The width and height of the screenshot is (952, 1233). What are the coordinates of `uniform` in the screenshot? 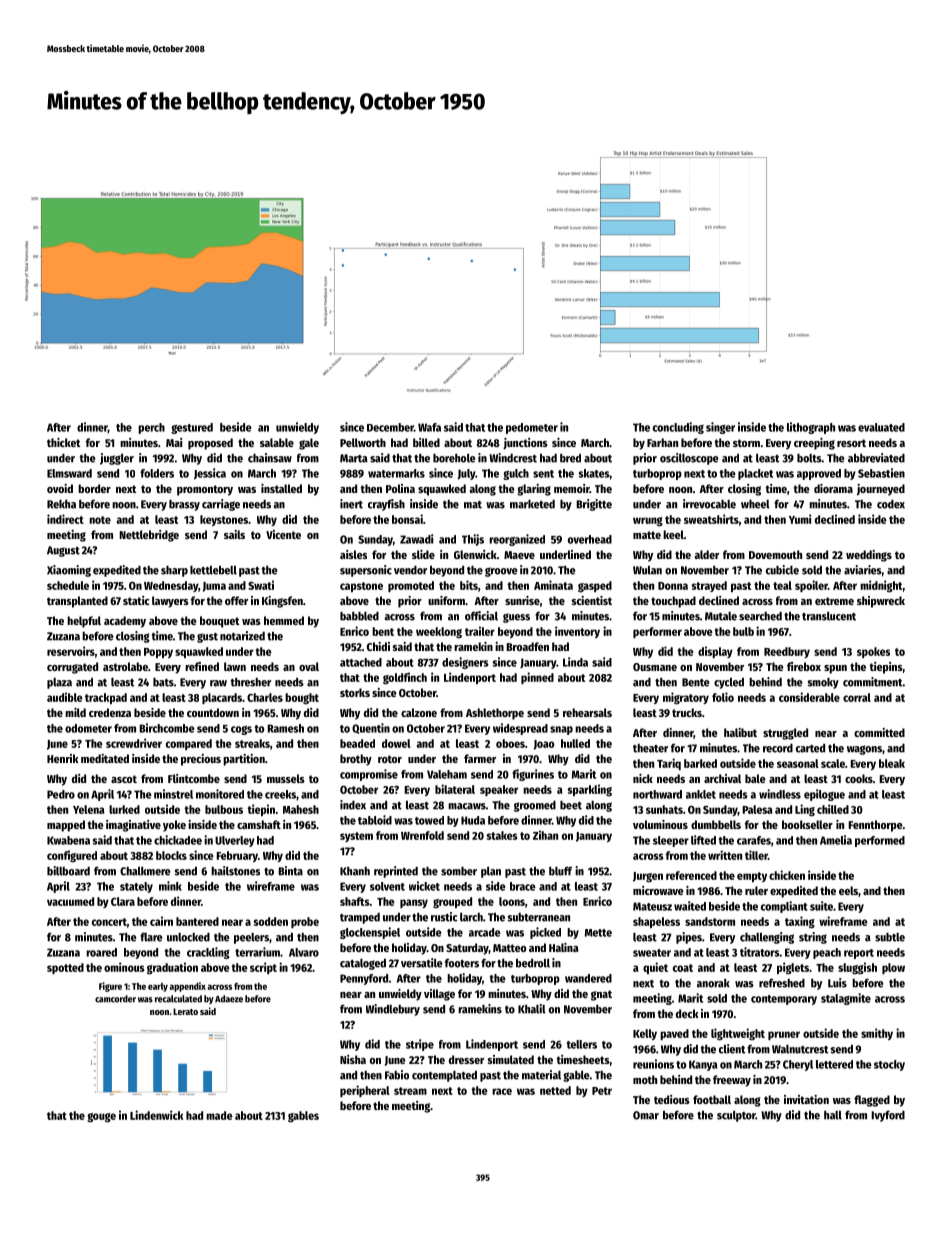 It's located at (446, 600).
